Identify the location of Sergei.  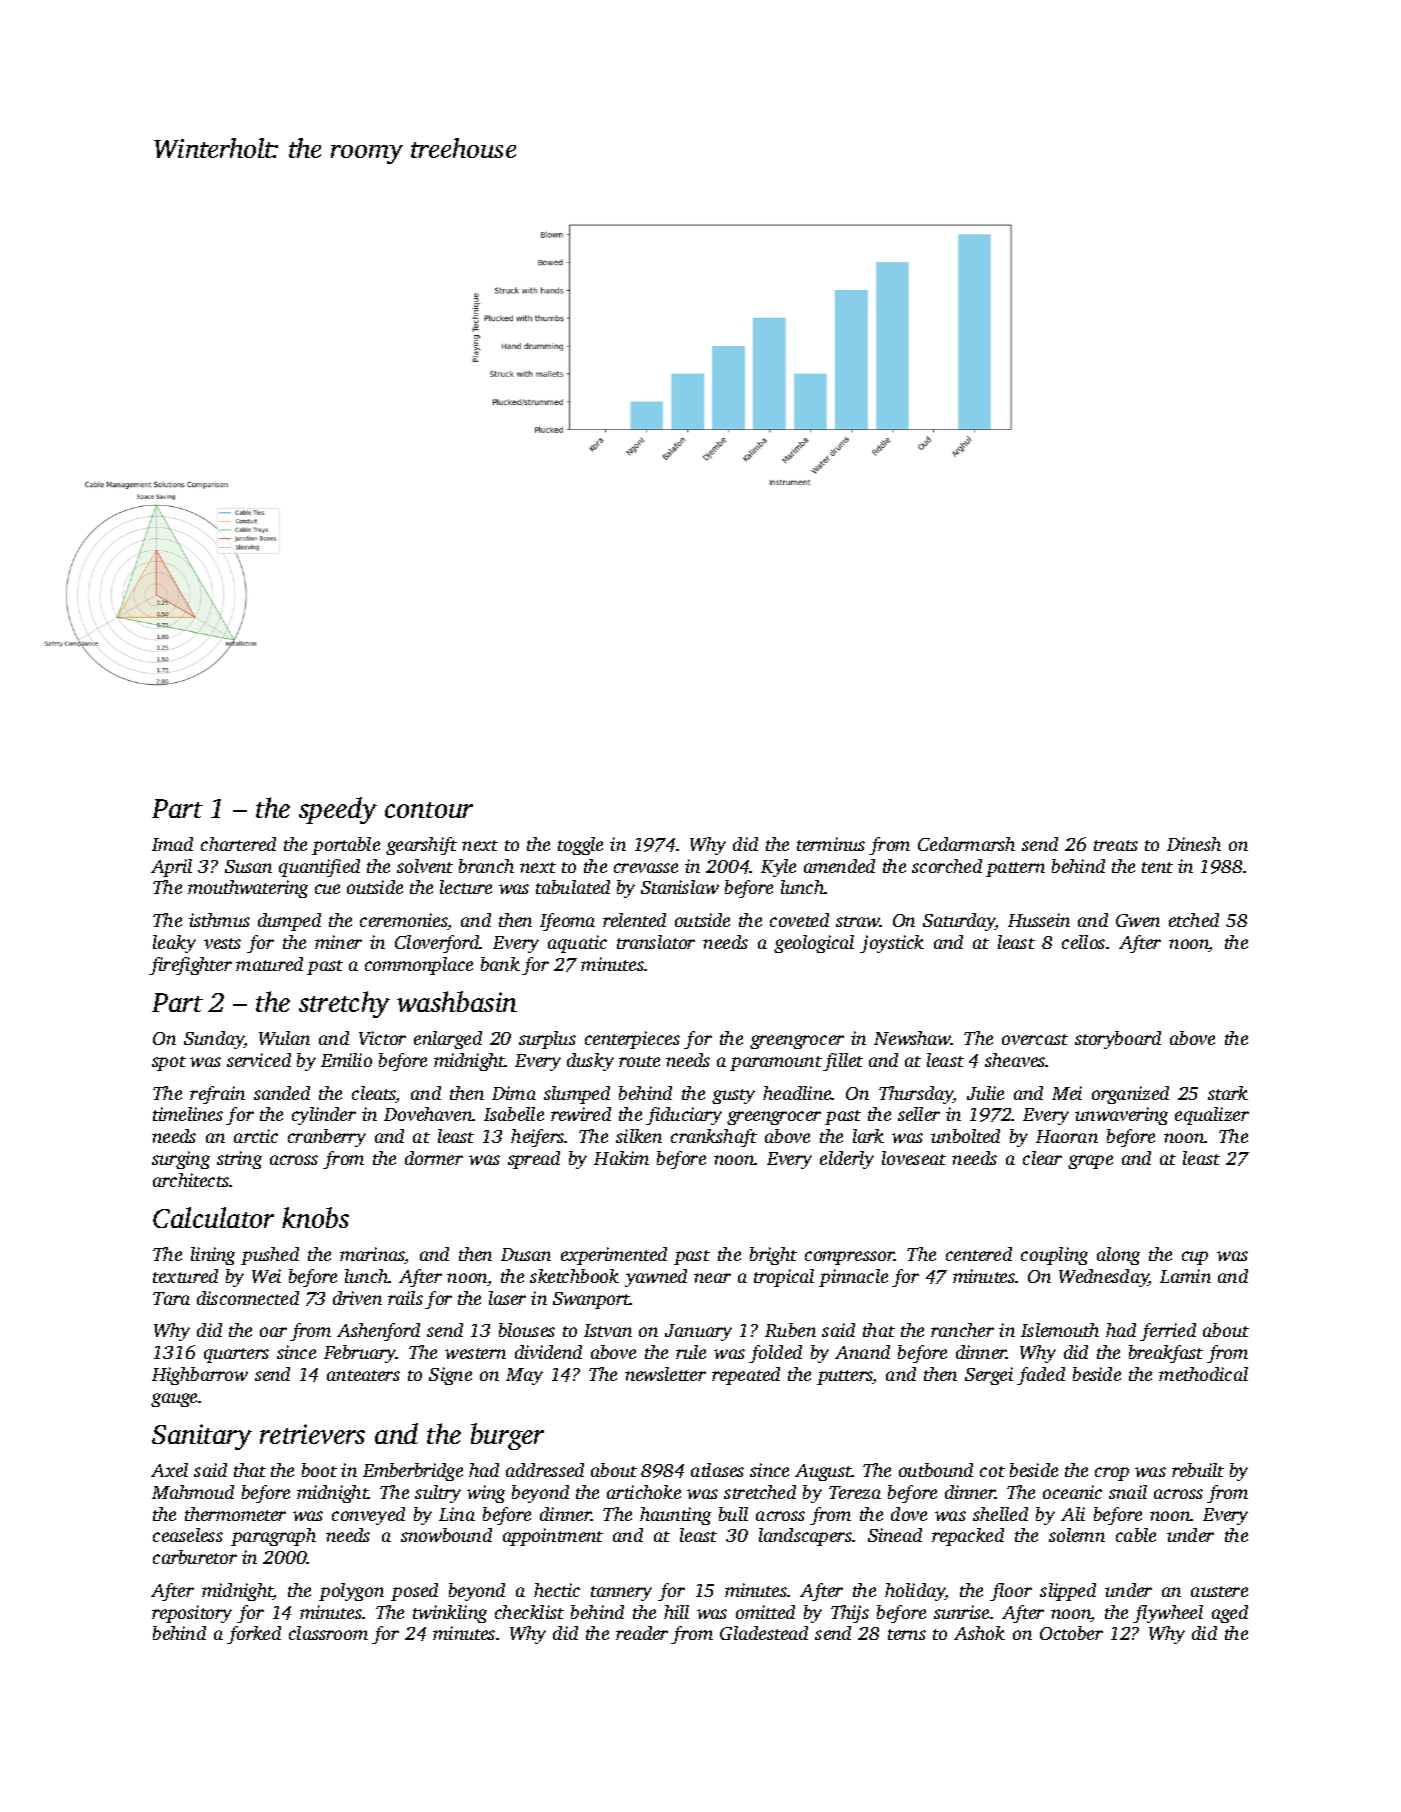
(989, 1376).
